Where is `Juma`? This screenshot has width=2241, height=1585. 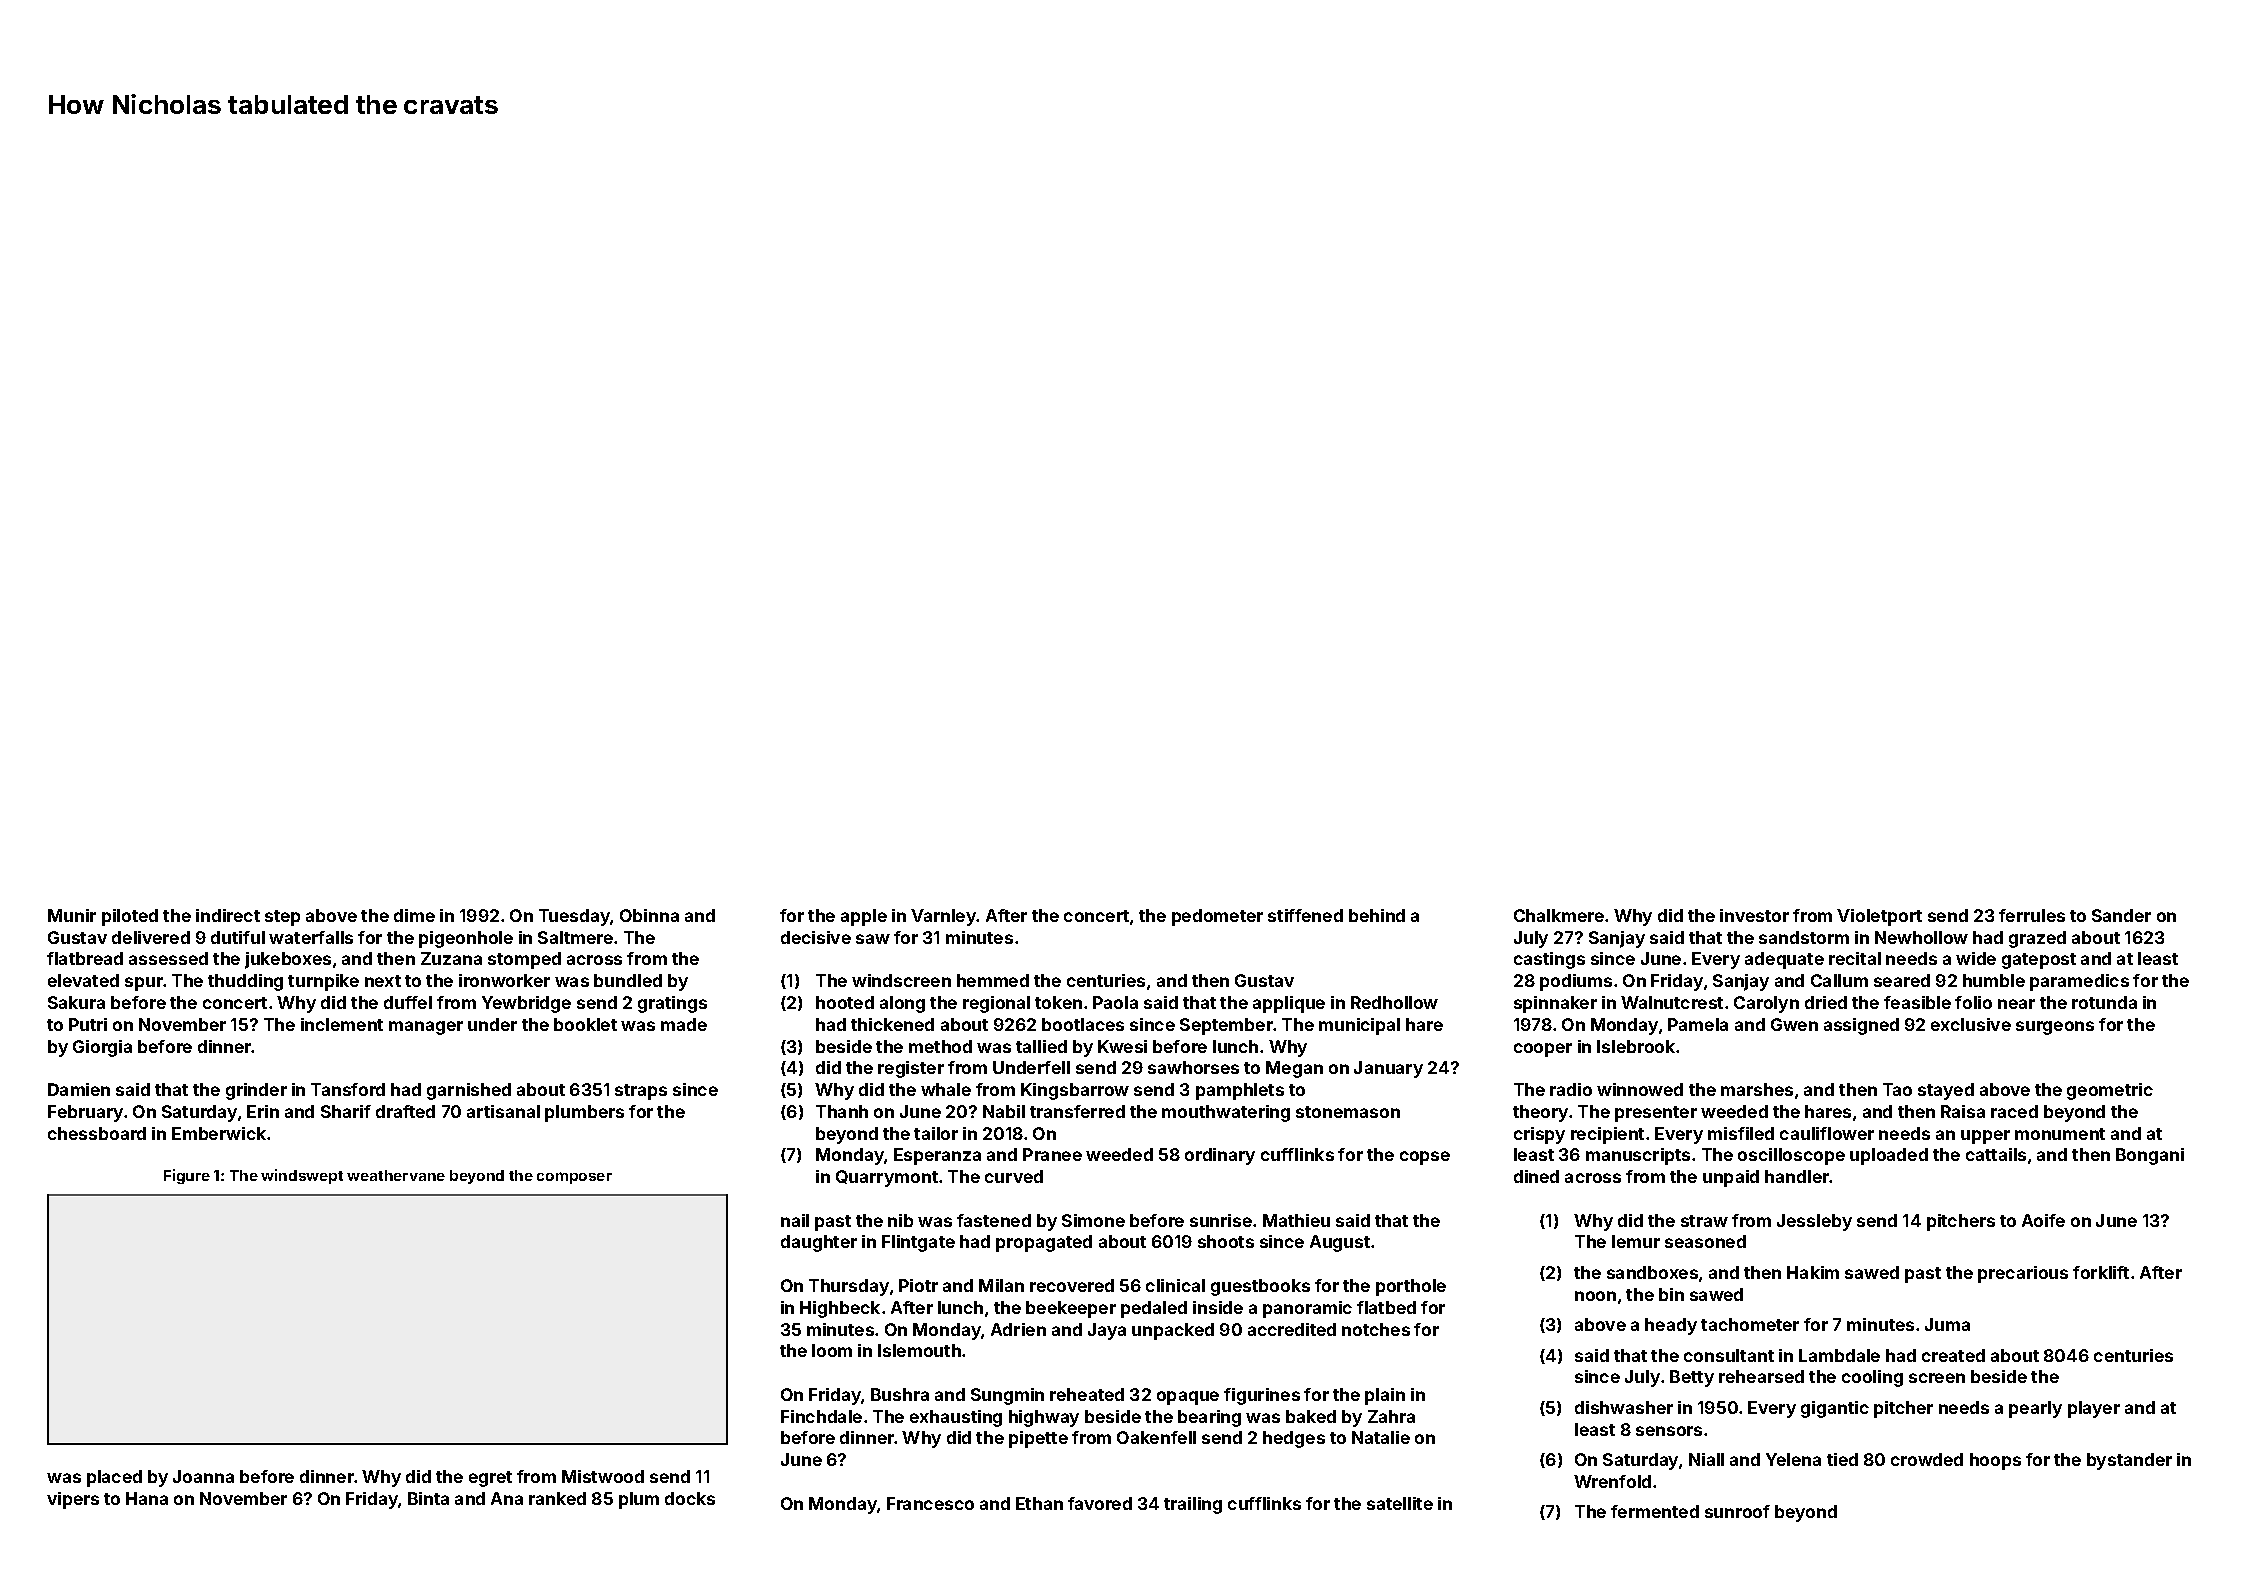
Juma is located at coordinates (1947, 1324).
